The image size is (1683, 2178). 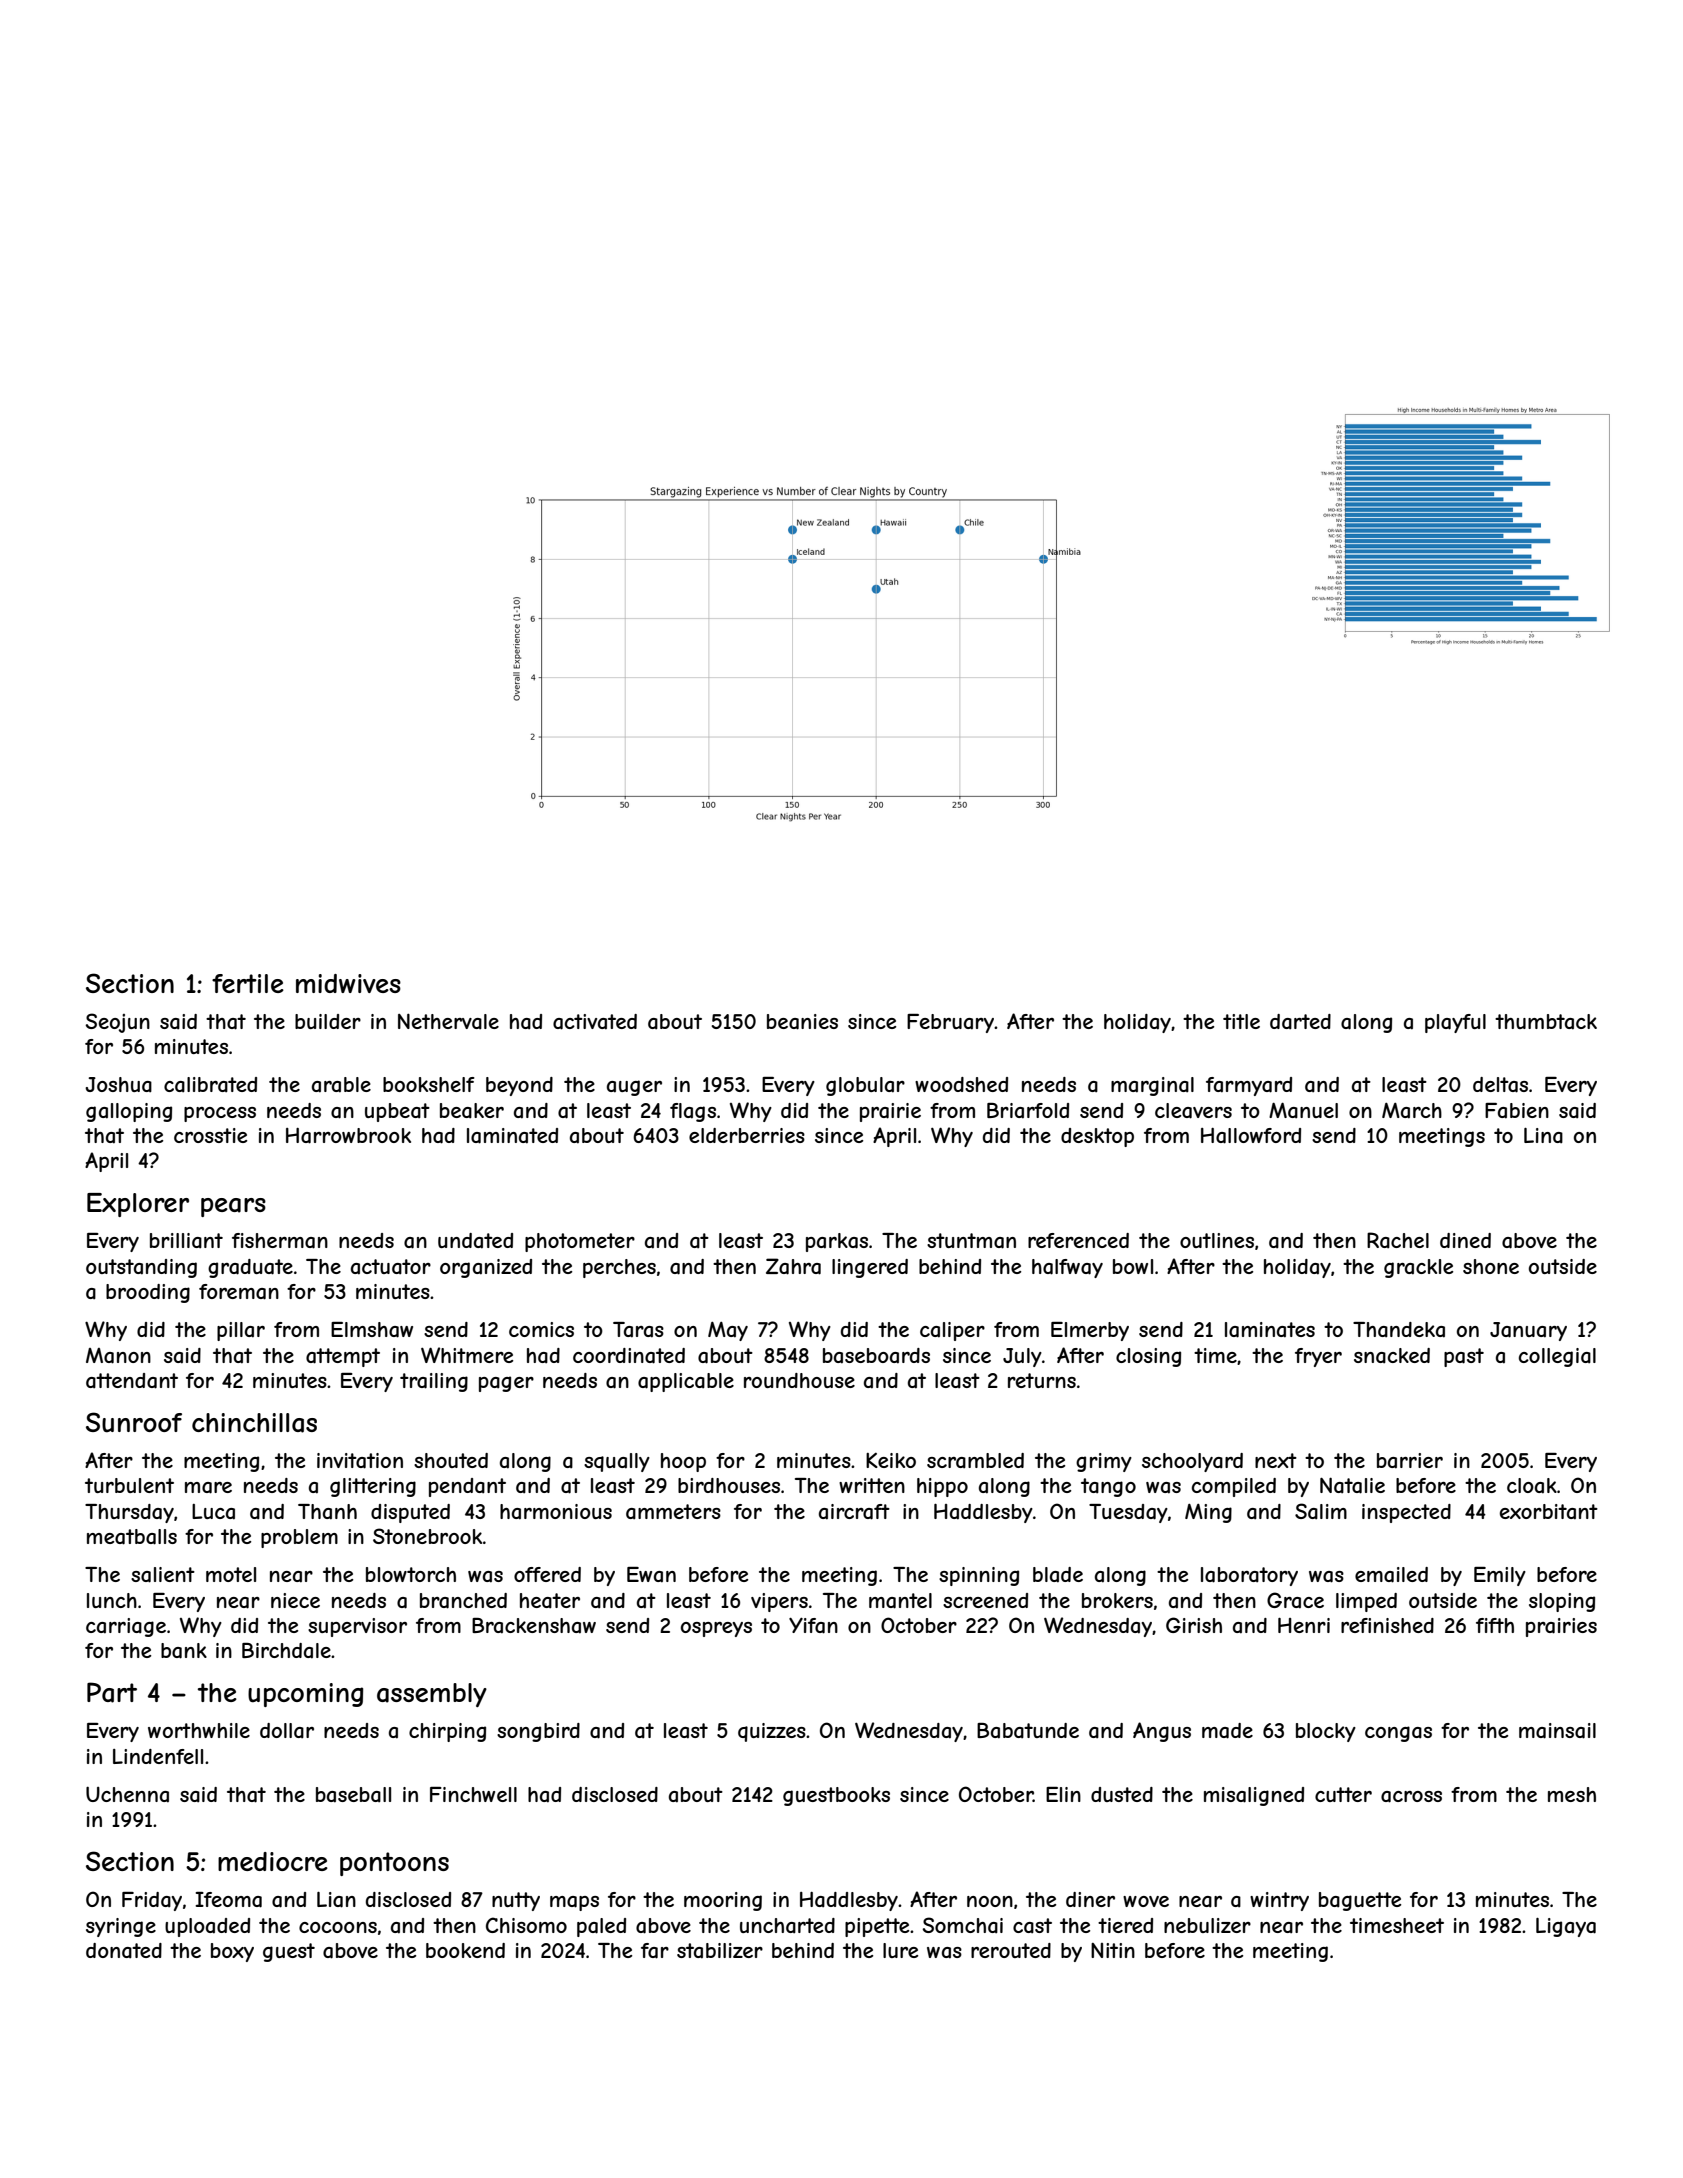 I want to click on blade, so click(x=1058, y=1575).
